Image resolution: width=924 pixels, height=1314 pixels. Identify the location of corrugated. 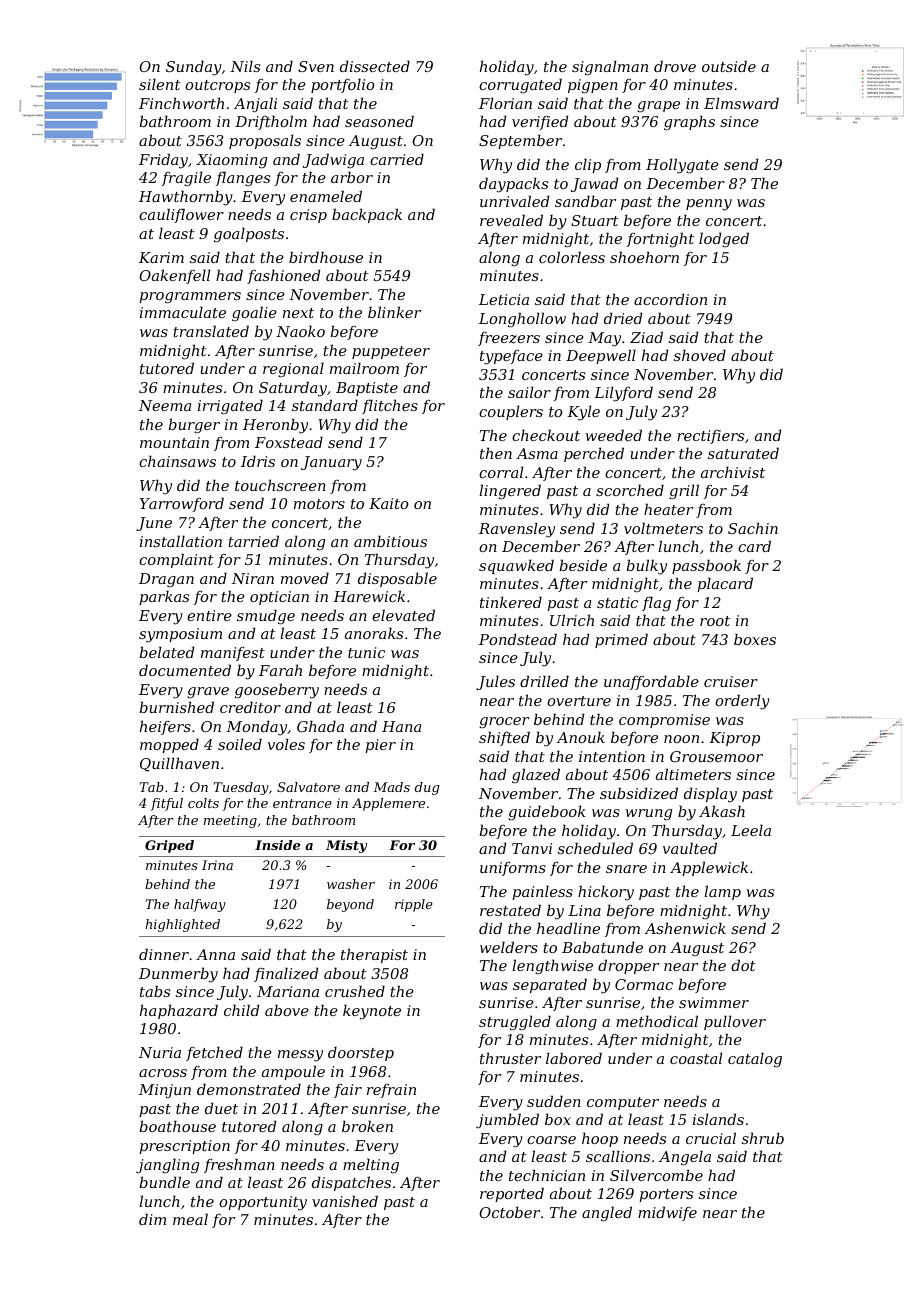
(520, 85).
